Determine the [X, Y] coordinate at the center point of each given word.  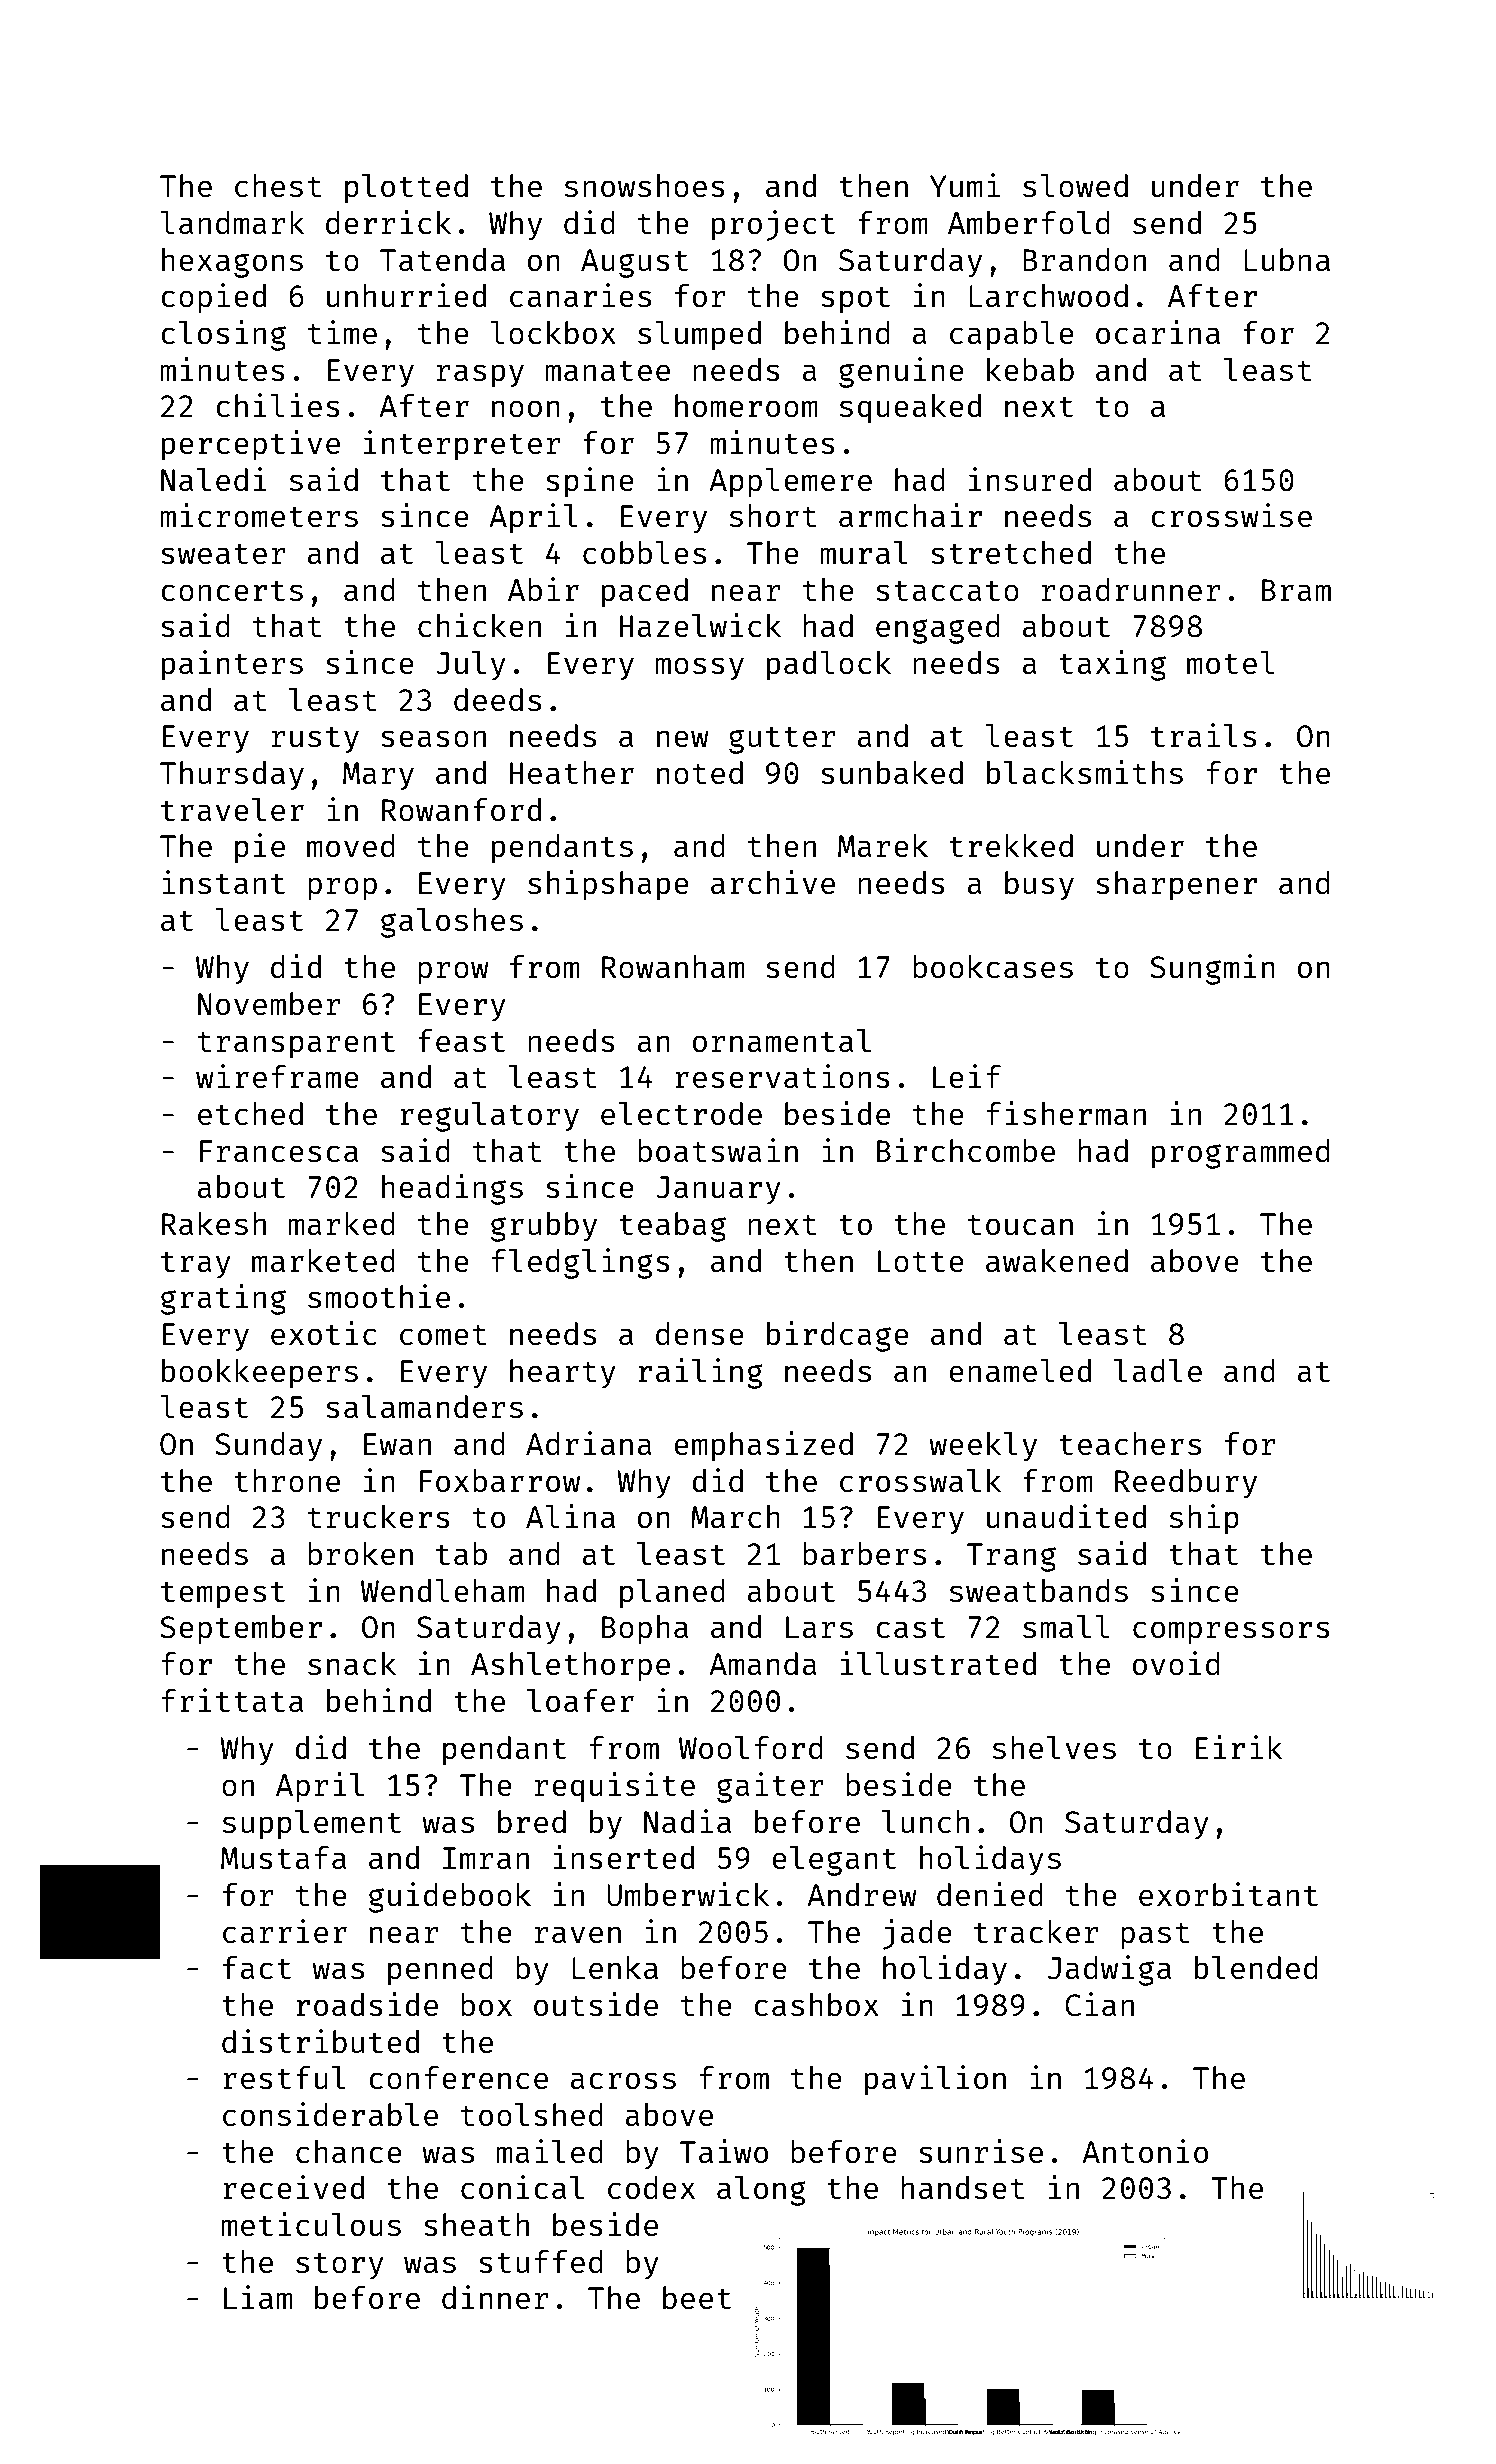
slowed [1075, 186]
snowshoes [645, 186]
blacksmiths [1085, 772]
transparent [296, 1045]
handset [963, 2187]
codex [651, 2187]
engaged [938, 629]
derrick [388, 222]
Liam [258, 2297]
